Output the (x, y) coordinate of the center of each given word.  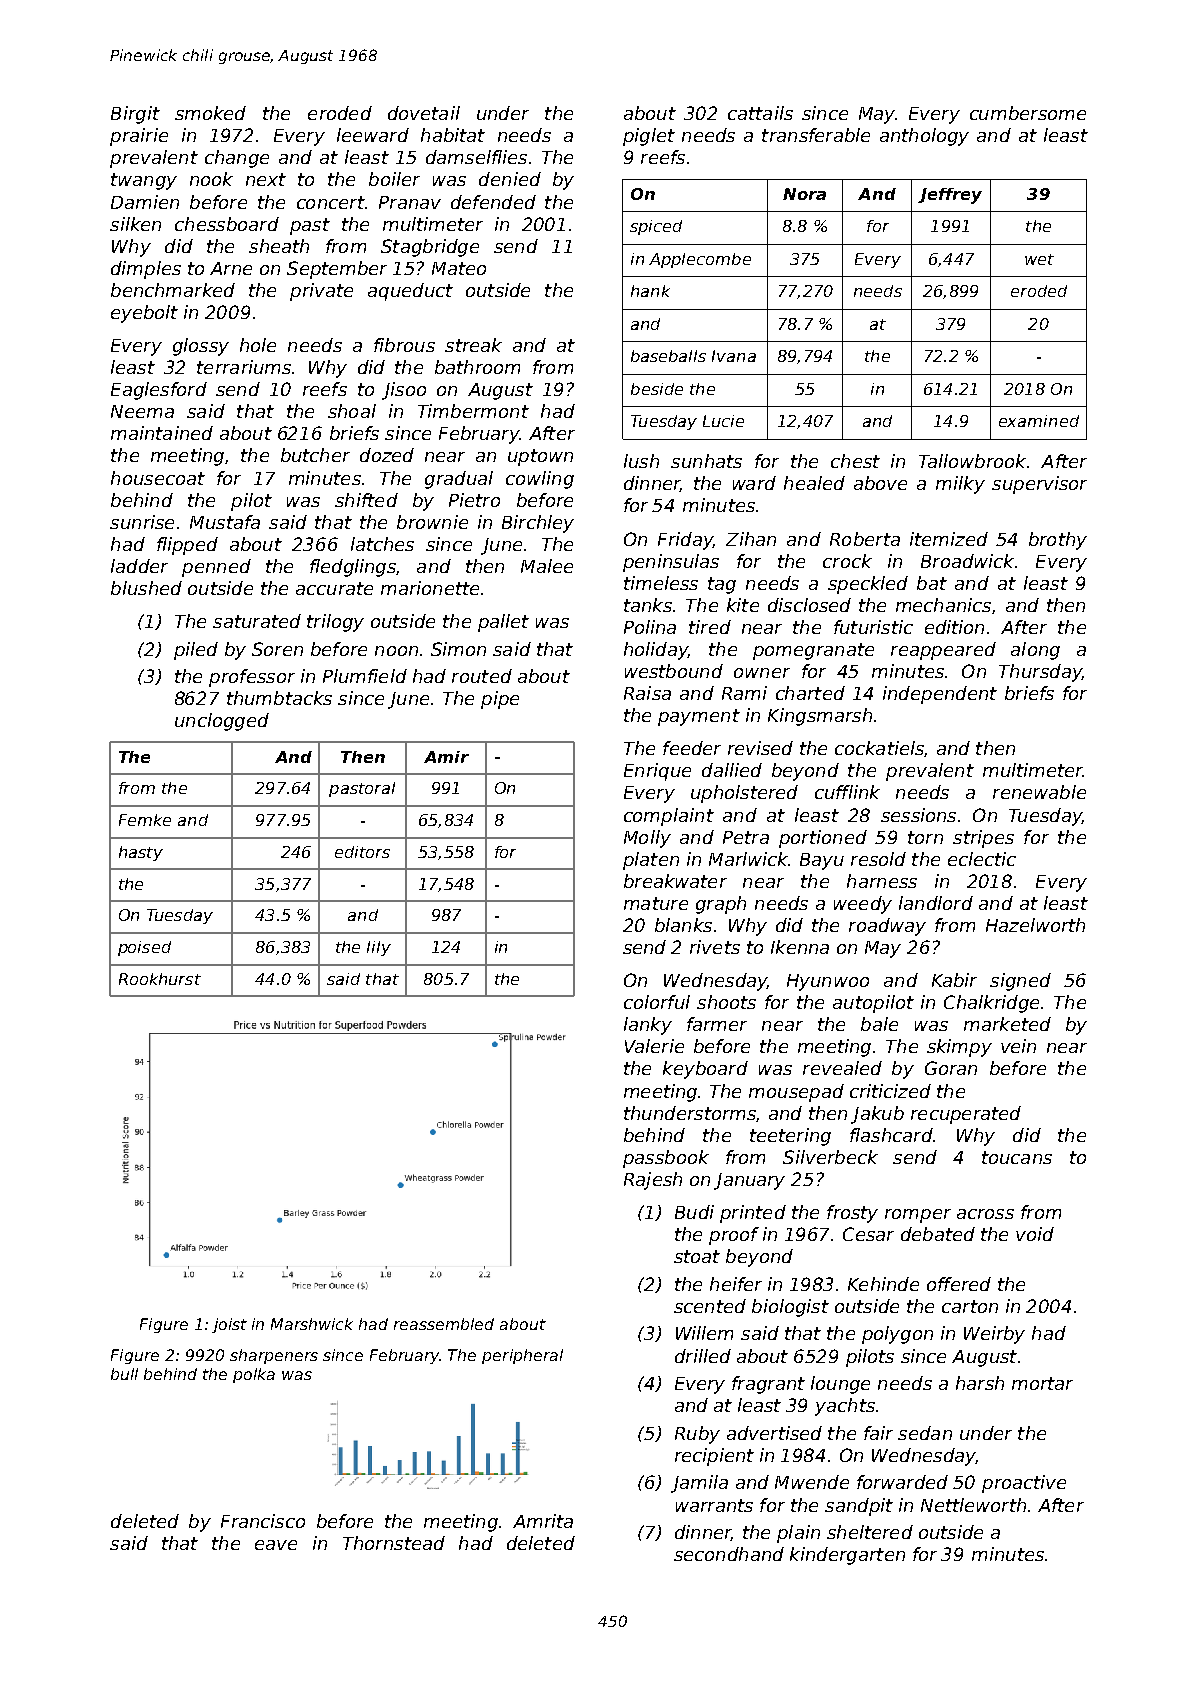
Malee (547, 566)
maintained (162, 433)
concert (330, 202)
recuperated (966, 1115)
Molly (647, 839)
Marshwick (312, 1324)
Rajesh (653, 1181)
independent (940, 695)
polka (254, 1375)
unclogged (222, 722)
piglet (649, 137)
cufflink (847, 792)
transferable (816, 135)
